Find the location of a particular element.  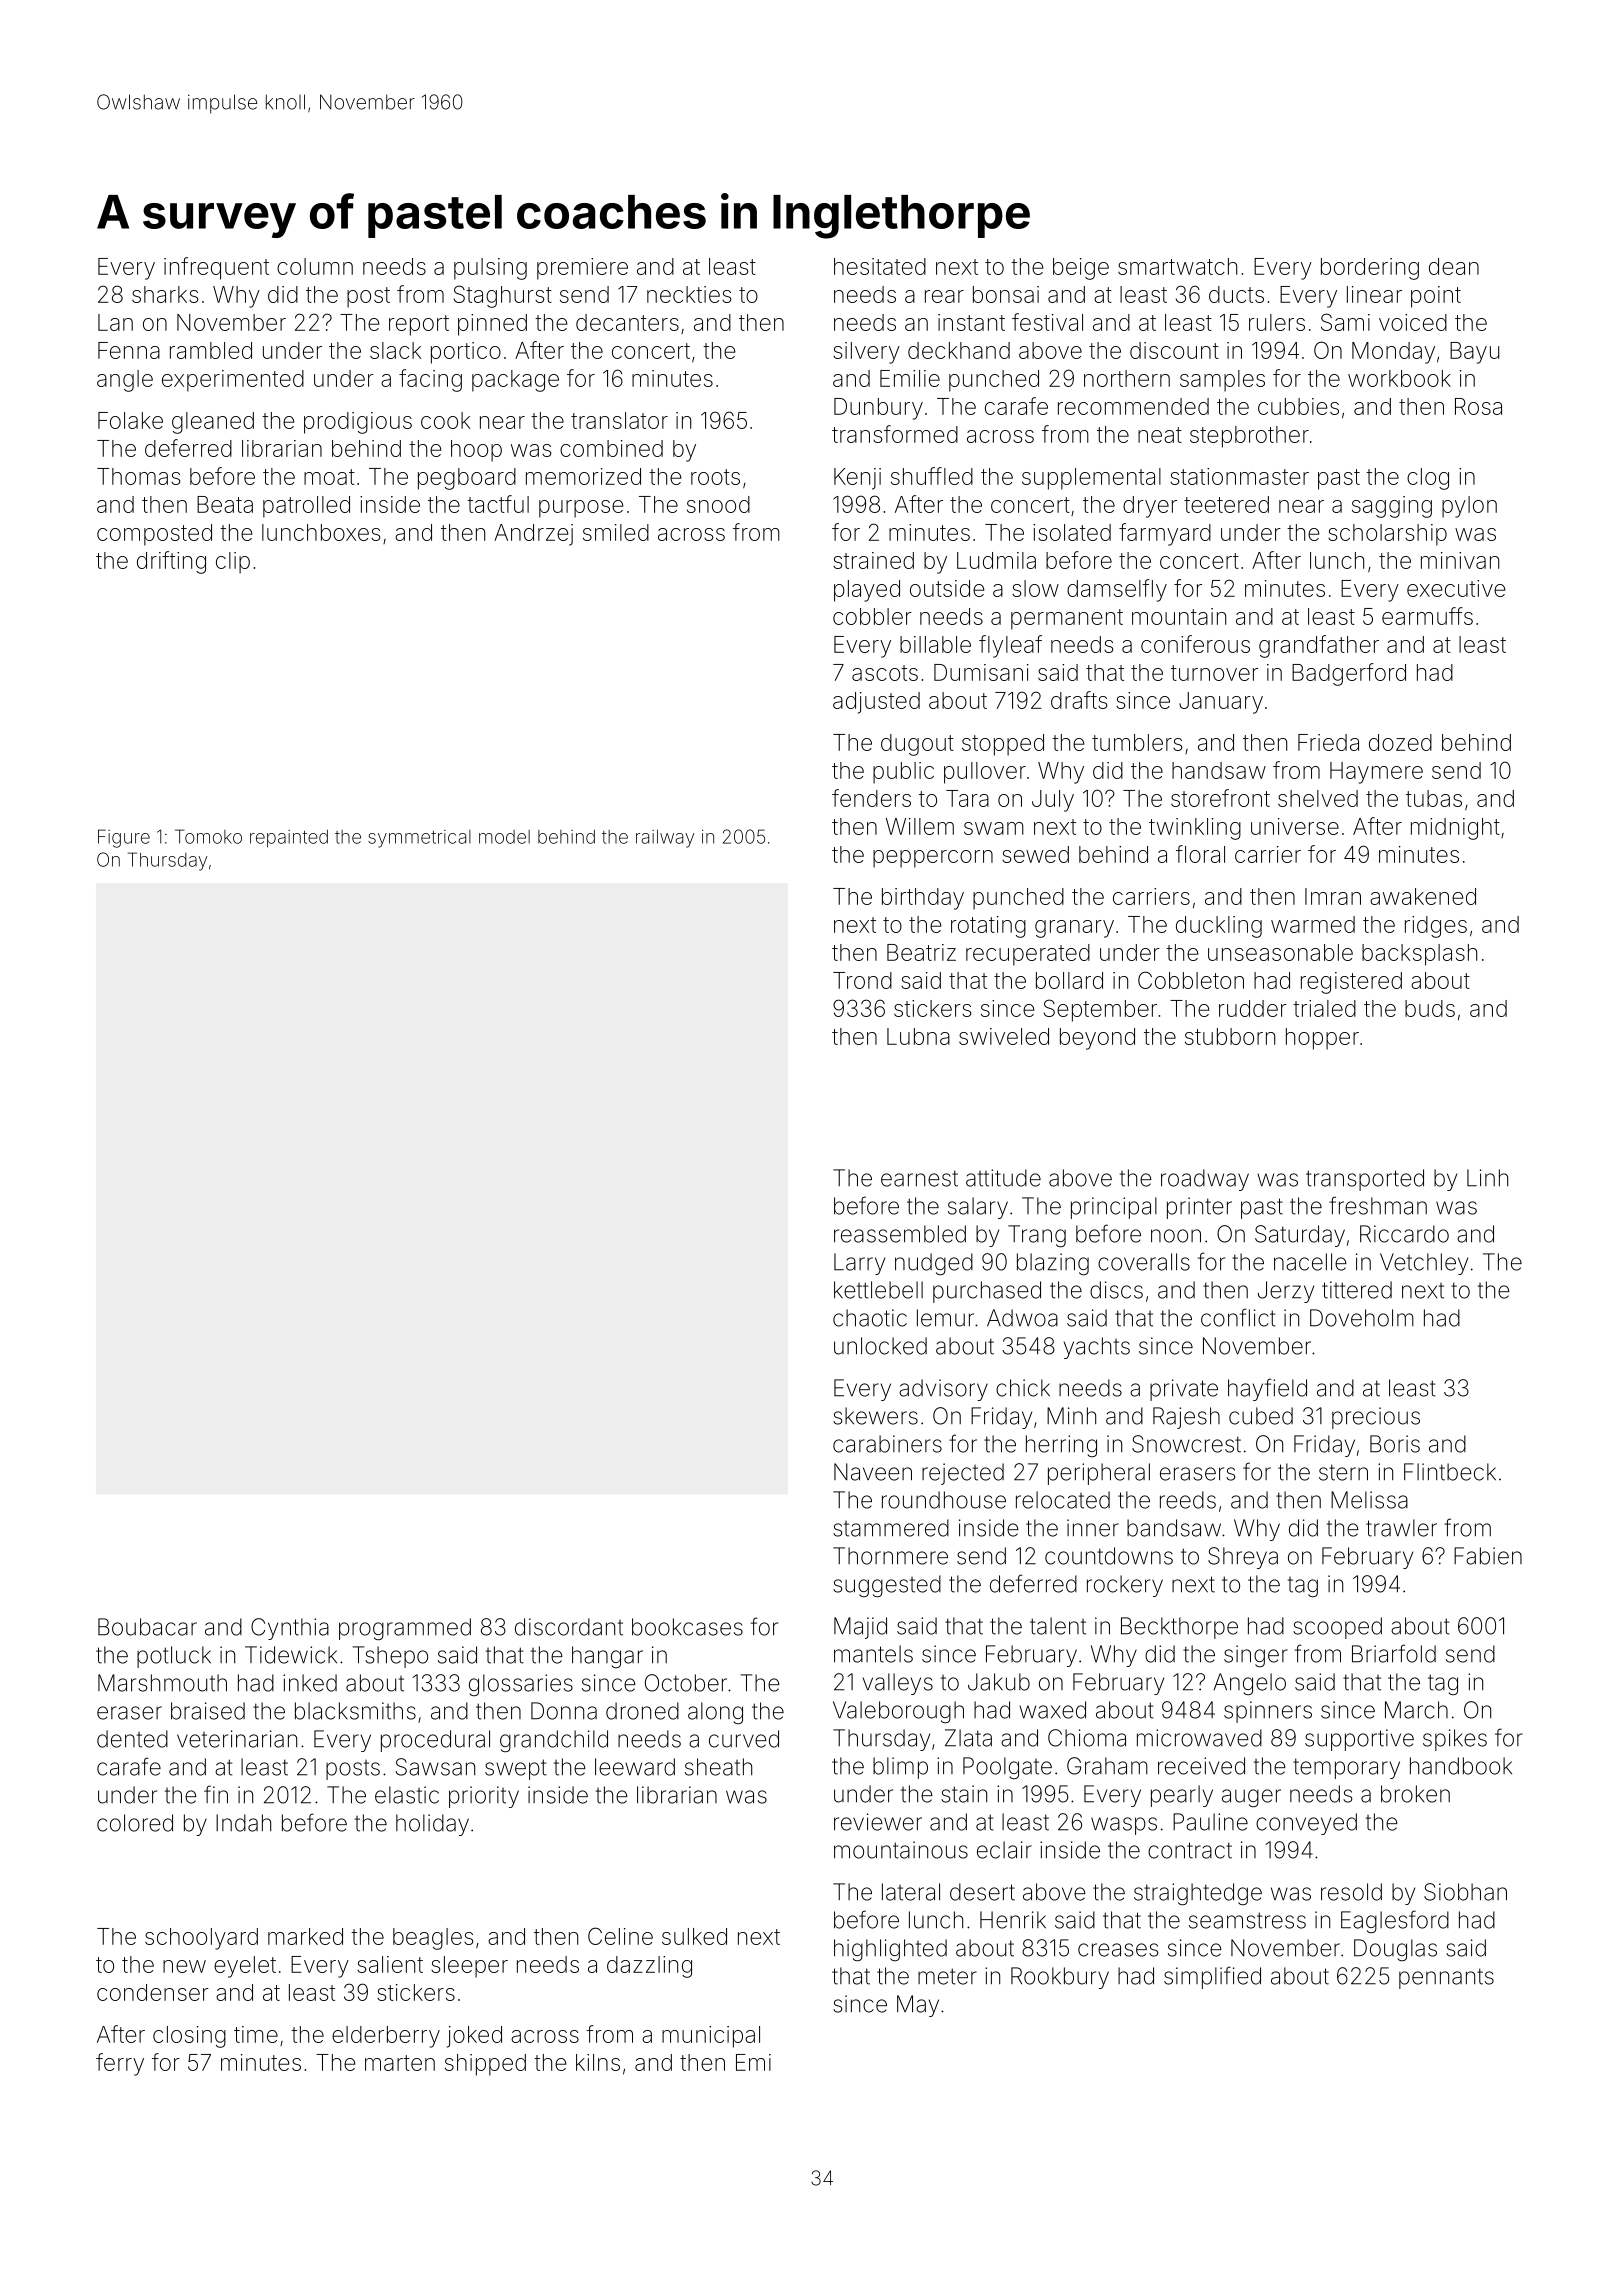

scholarship is located at coordinates (1387, 535).
